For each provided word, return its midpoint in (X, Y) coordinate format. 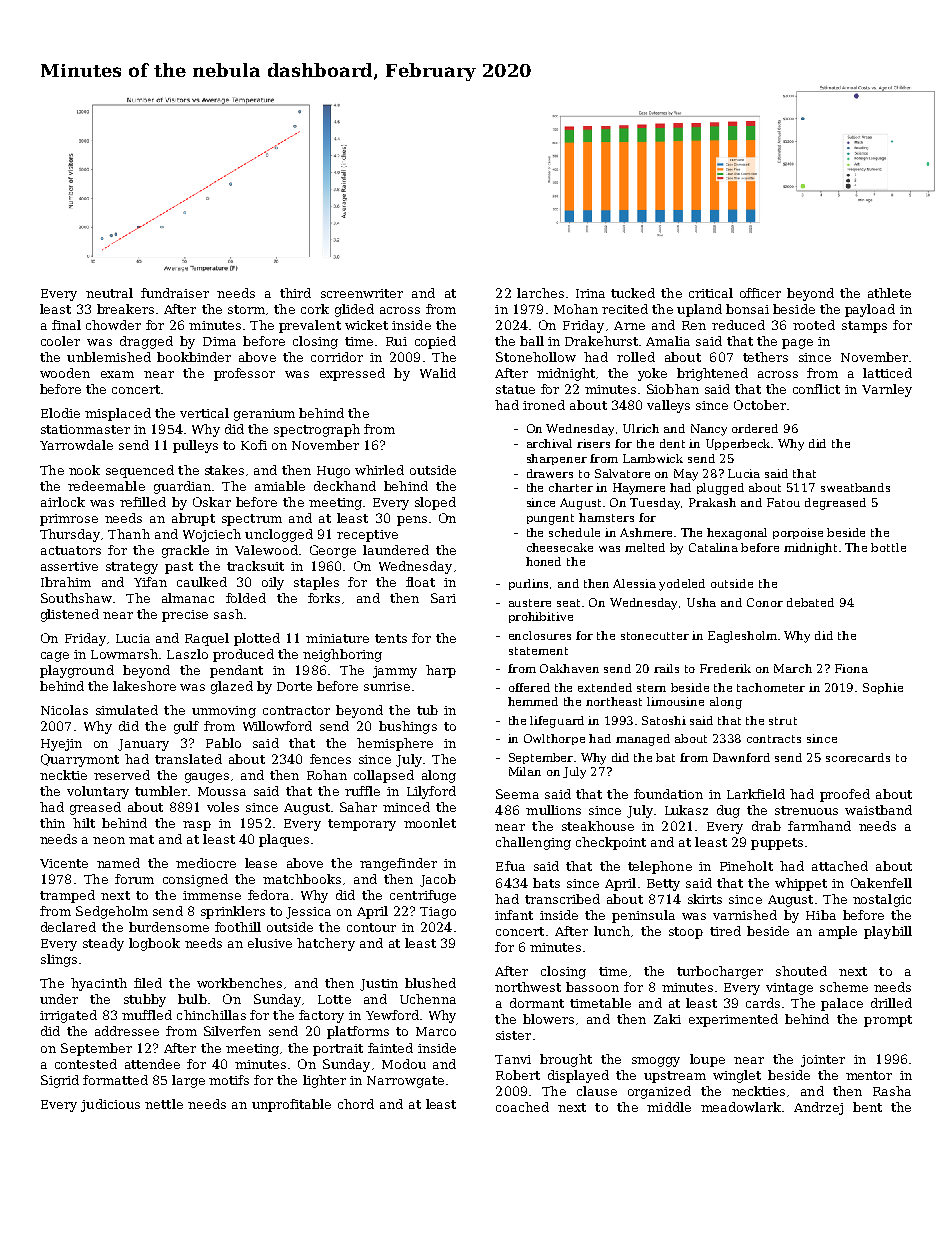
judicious (110, 1105)
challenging (533, 843)
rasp (197, 826)
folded (246, 598)
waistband (878, 810)
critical (711, 293)
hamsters (606, 517)
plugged (720, 489)
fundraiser (175, 293)
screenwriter (362, 293)
